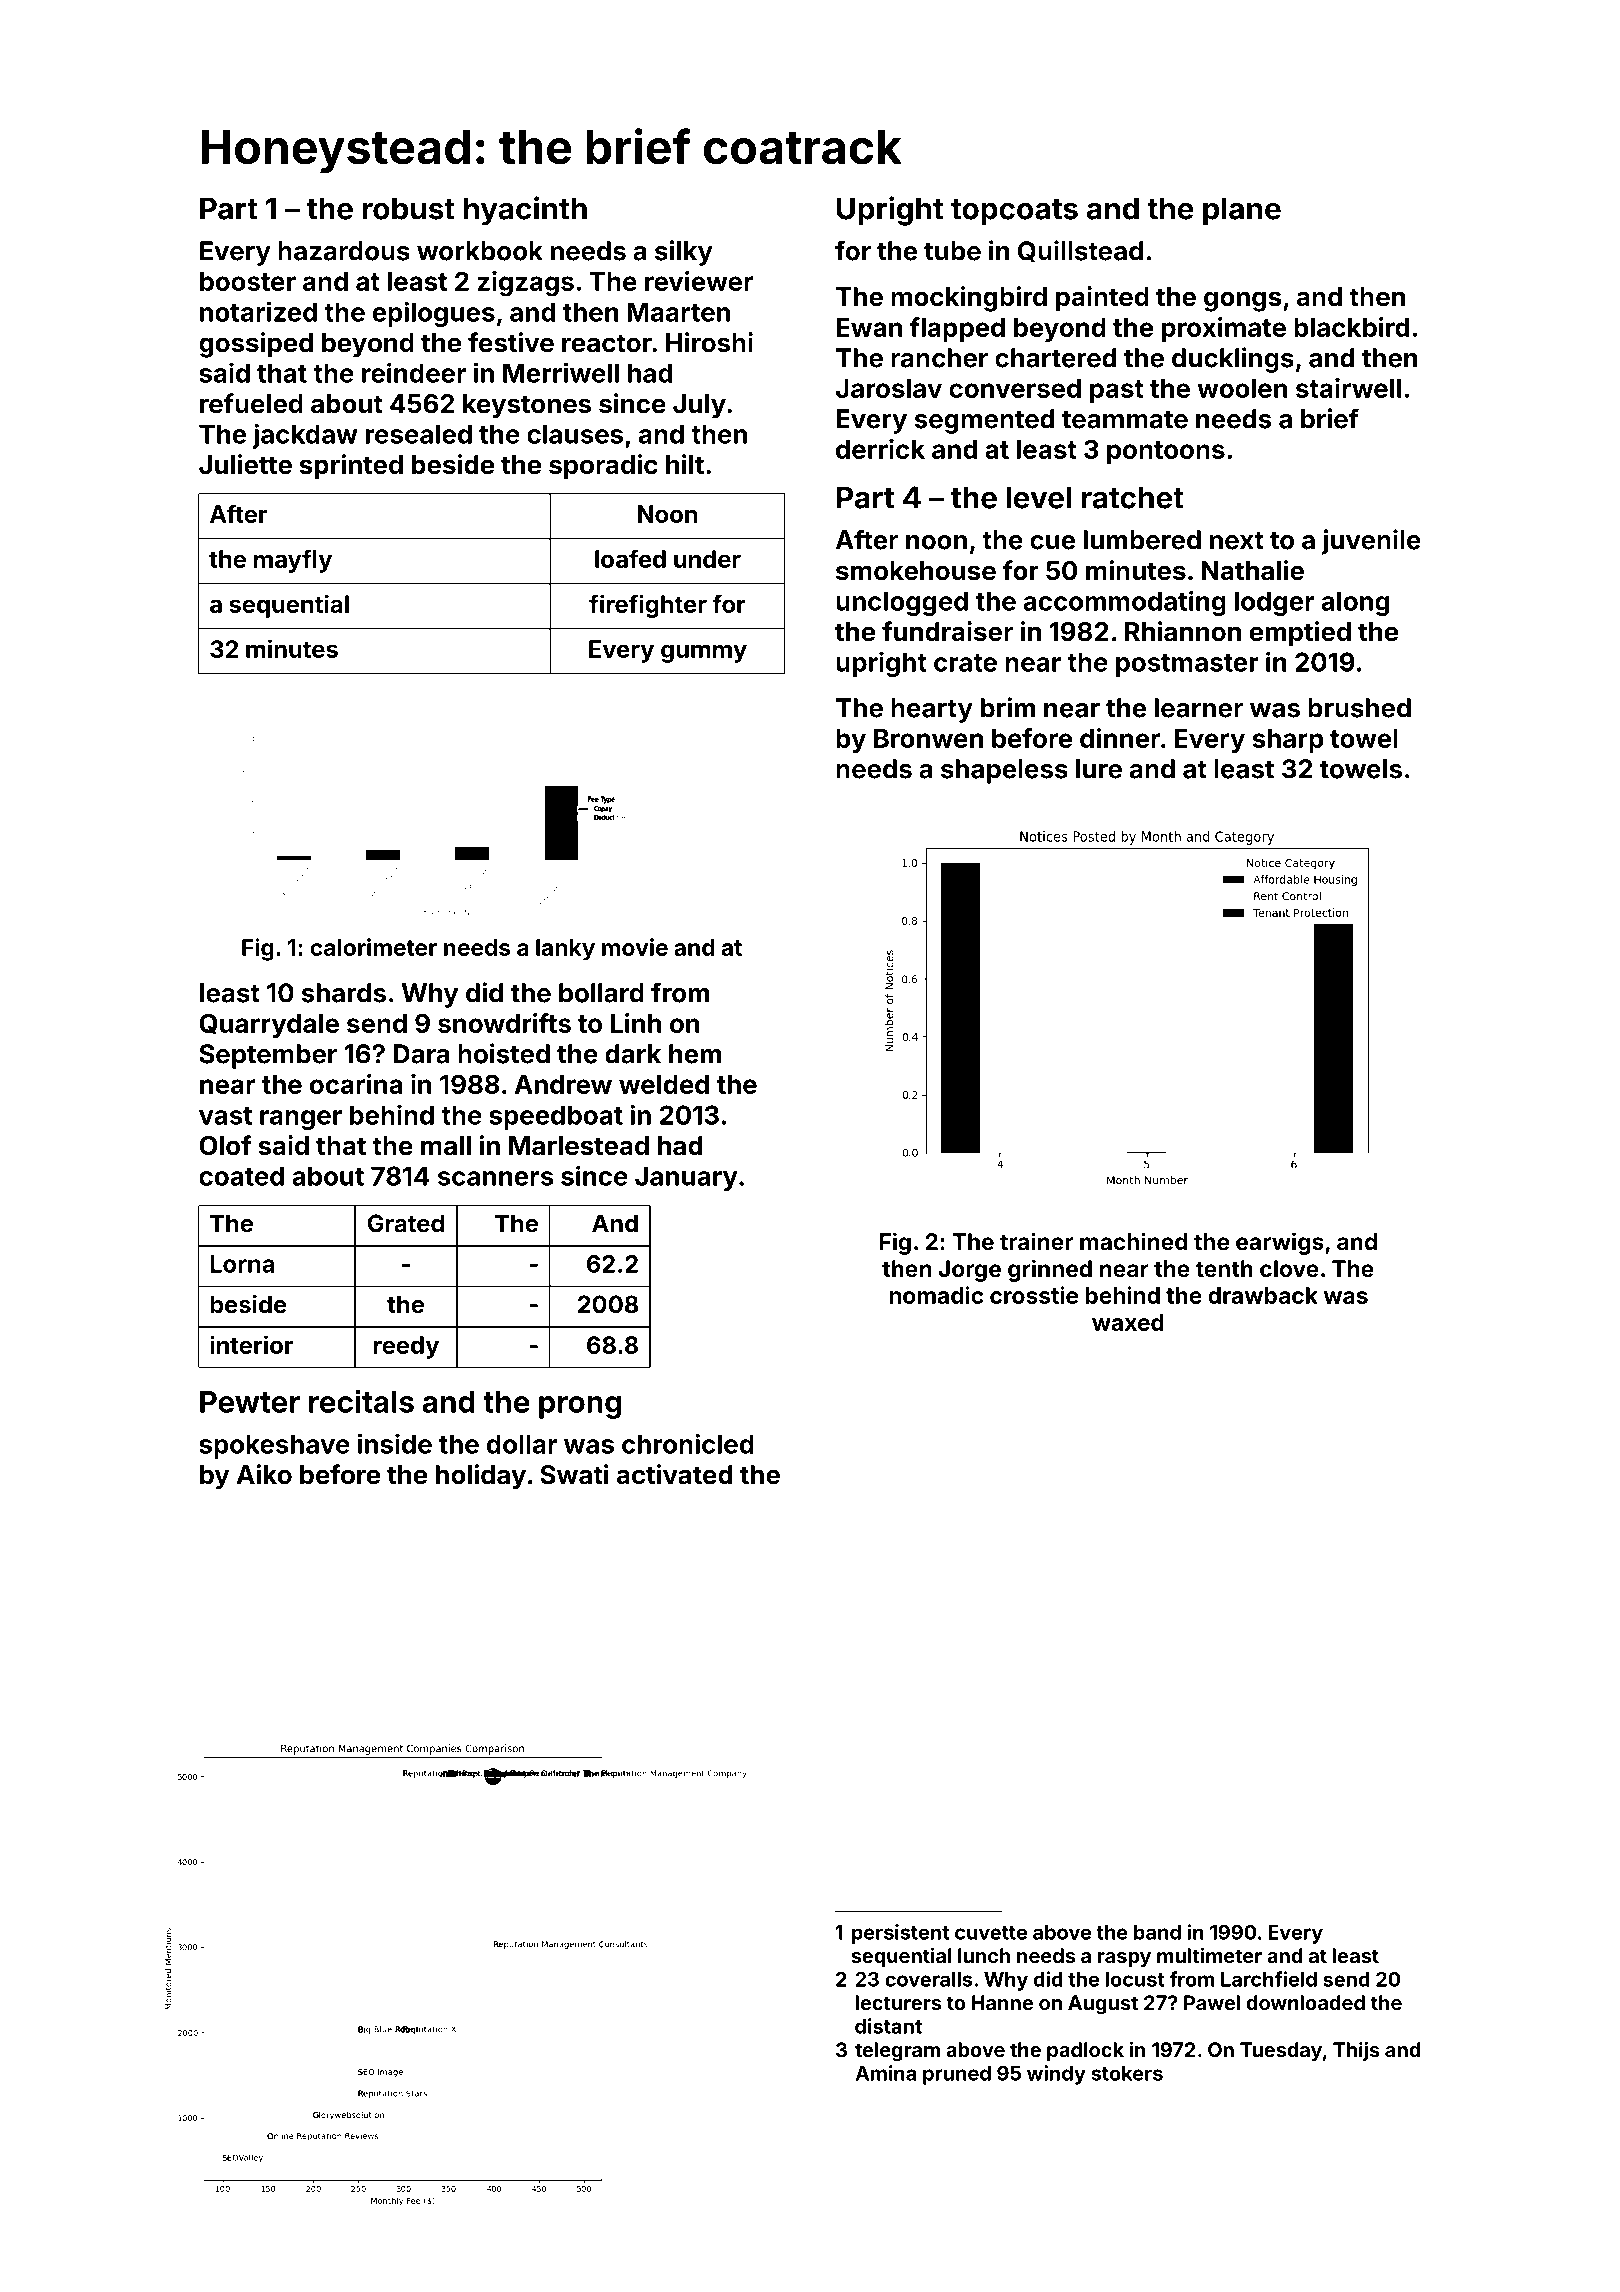 The height and width of the image is (2292, 1620). I want to click on topcoats, so click(1014, 212).
